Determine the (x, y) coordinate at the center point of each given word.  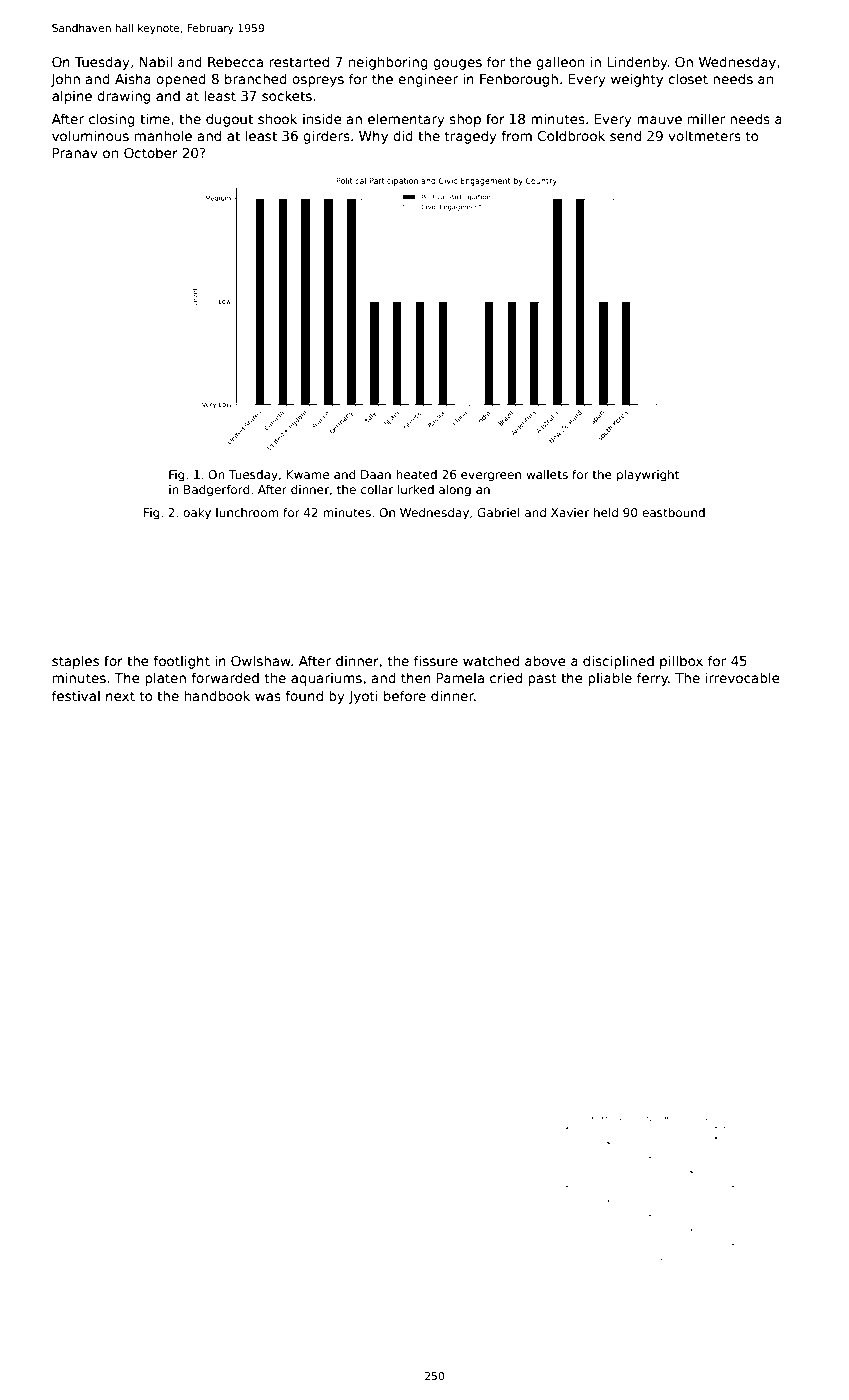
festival (76, 695)
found (304, 695)
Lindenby (637, 63)
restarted (299, 61)
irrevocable (743, 677)
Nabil (156, 61)
